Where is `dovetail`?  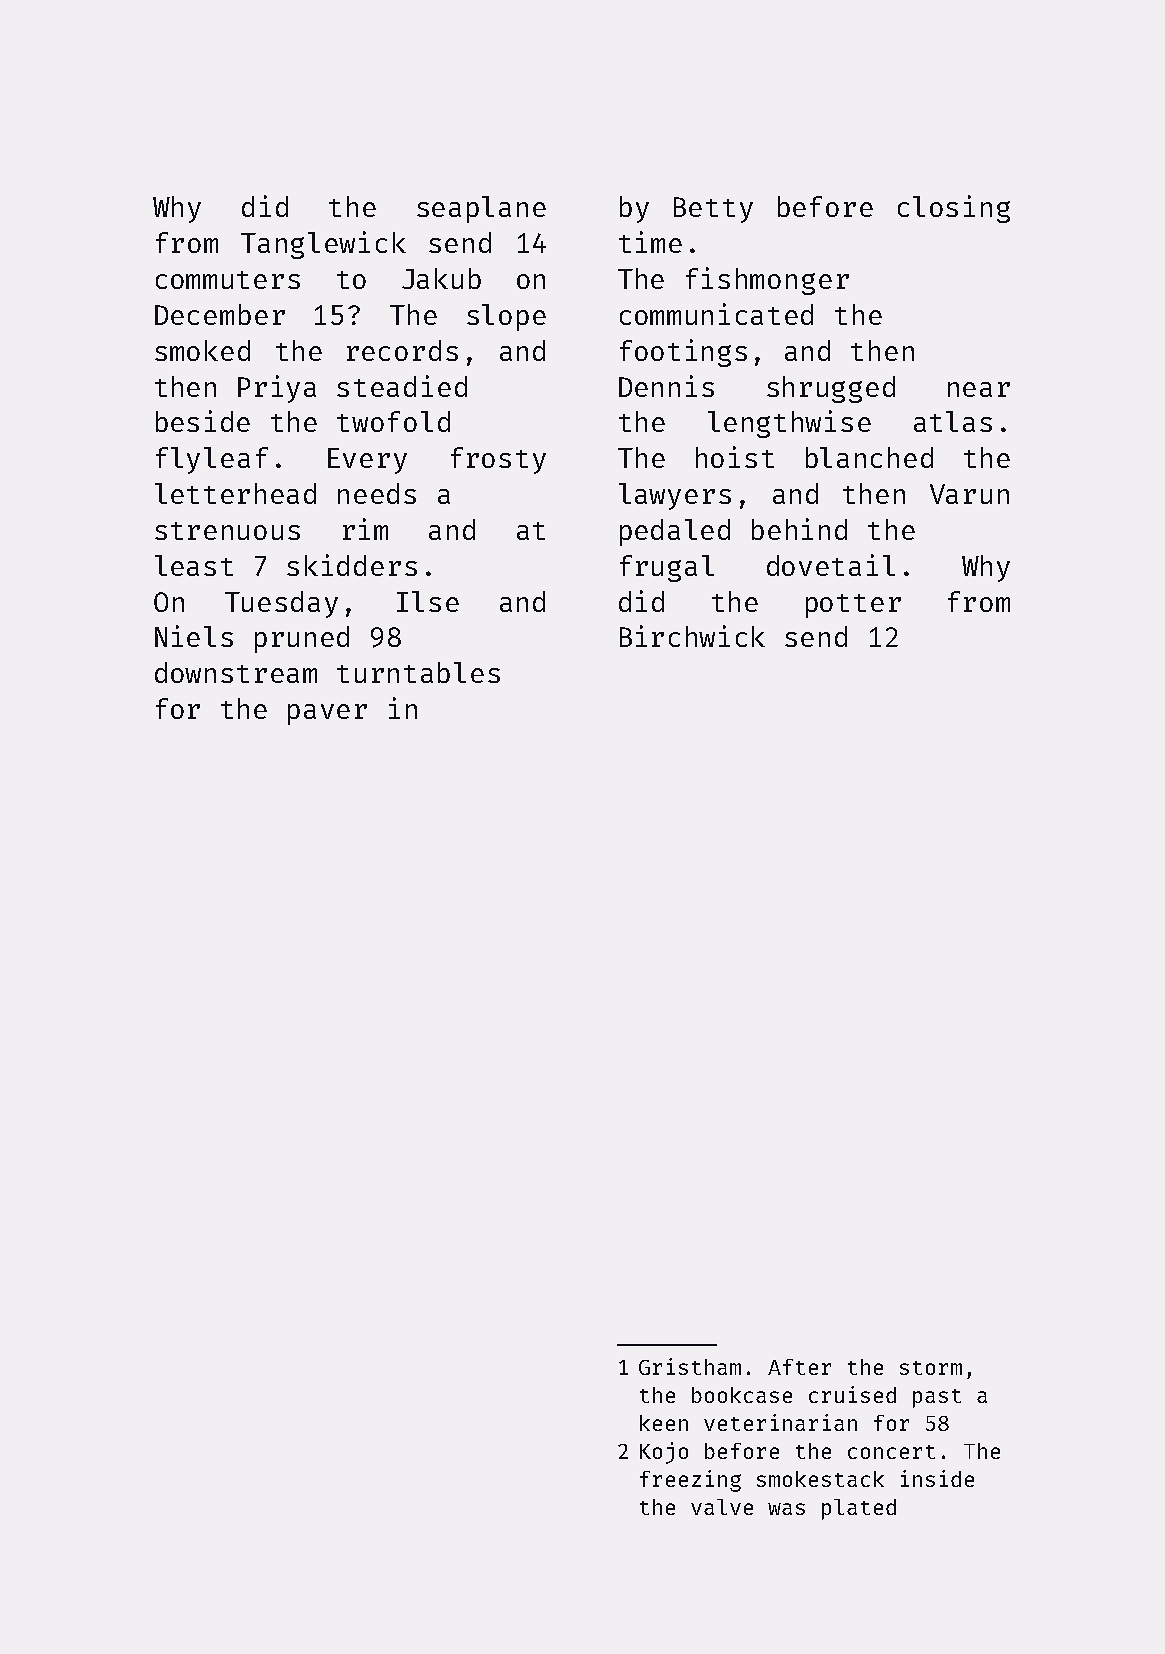 dovetail is located at coordinates (831, 565).
